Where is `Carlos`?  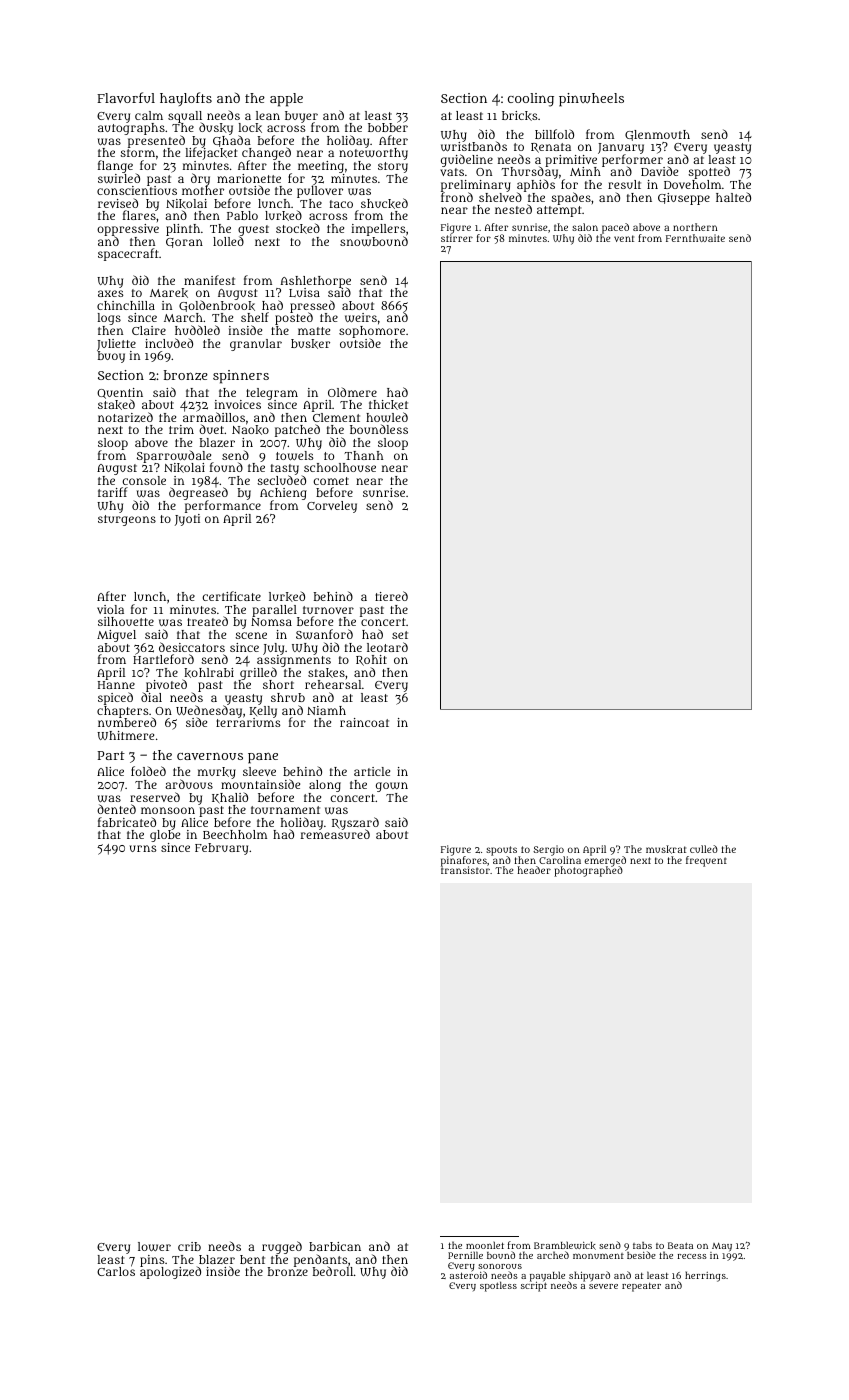
Carlos is located at coordinates (116, 1271).
